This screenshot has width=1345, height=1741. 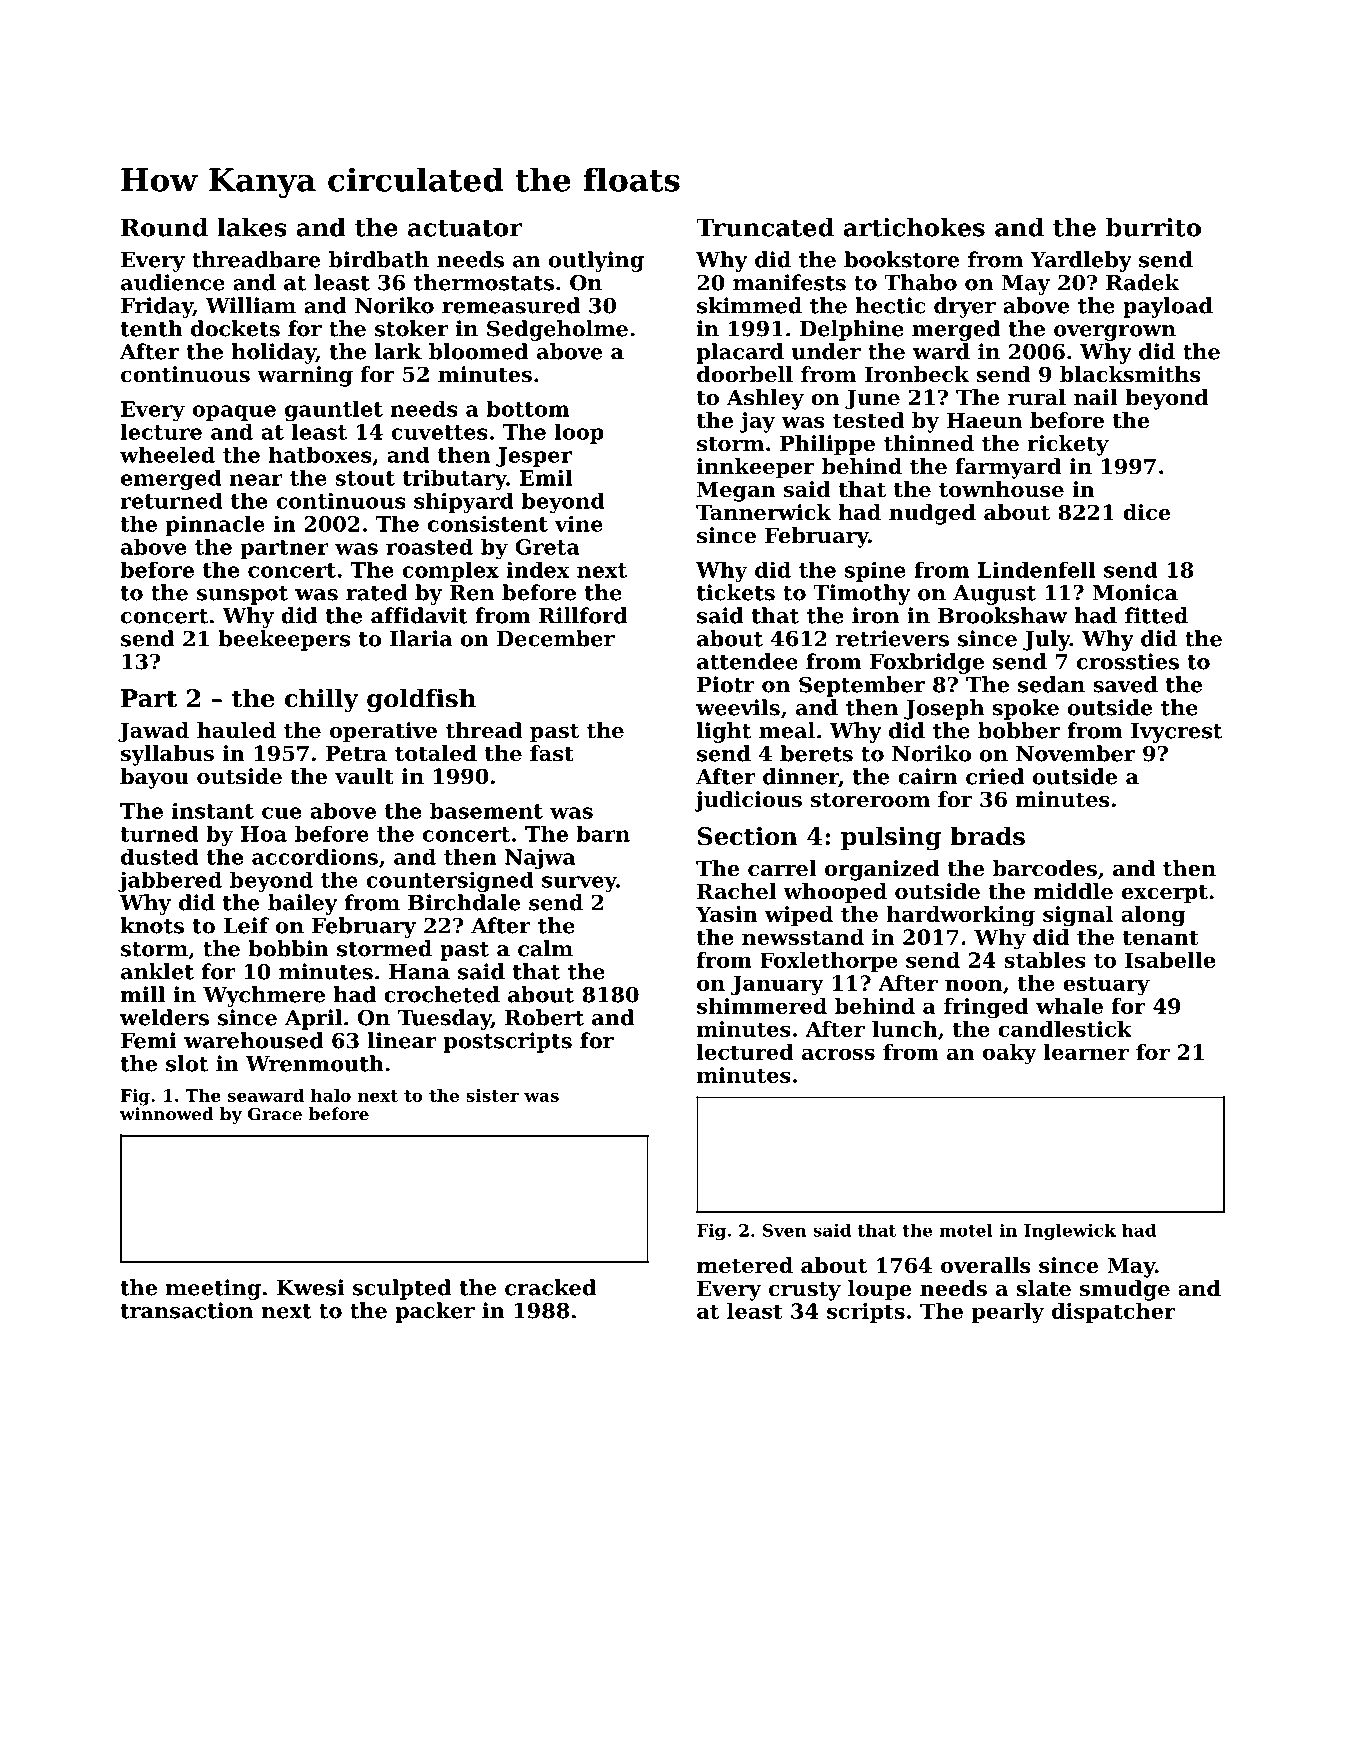 What do you see at coordinates (765, 227) in the screenshot?
I see `Truncated` at bounding box center [765, 227].
